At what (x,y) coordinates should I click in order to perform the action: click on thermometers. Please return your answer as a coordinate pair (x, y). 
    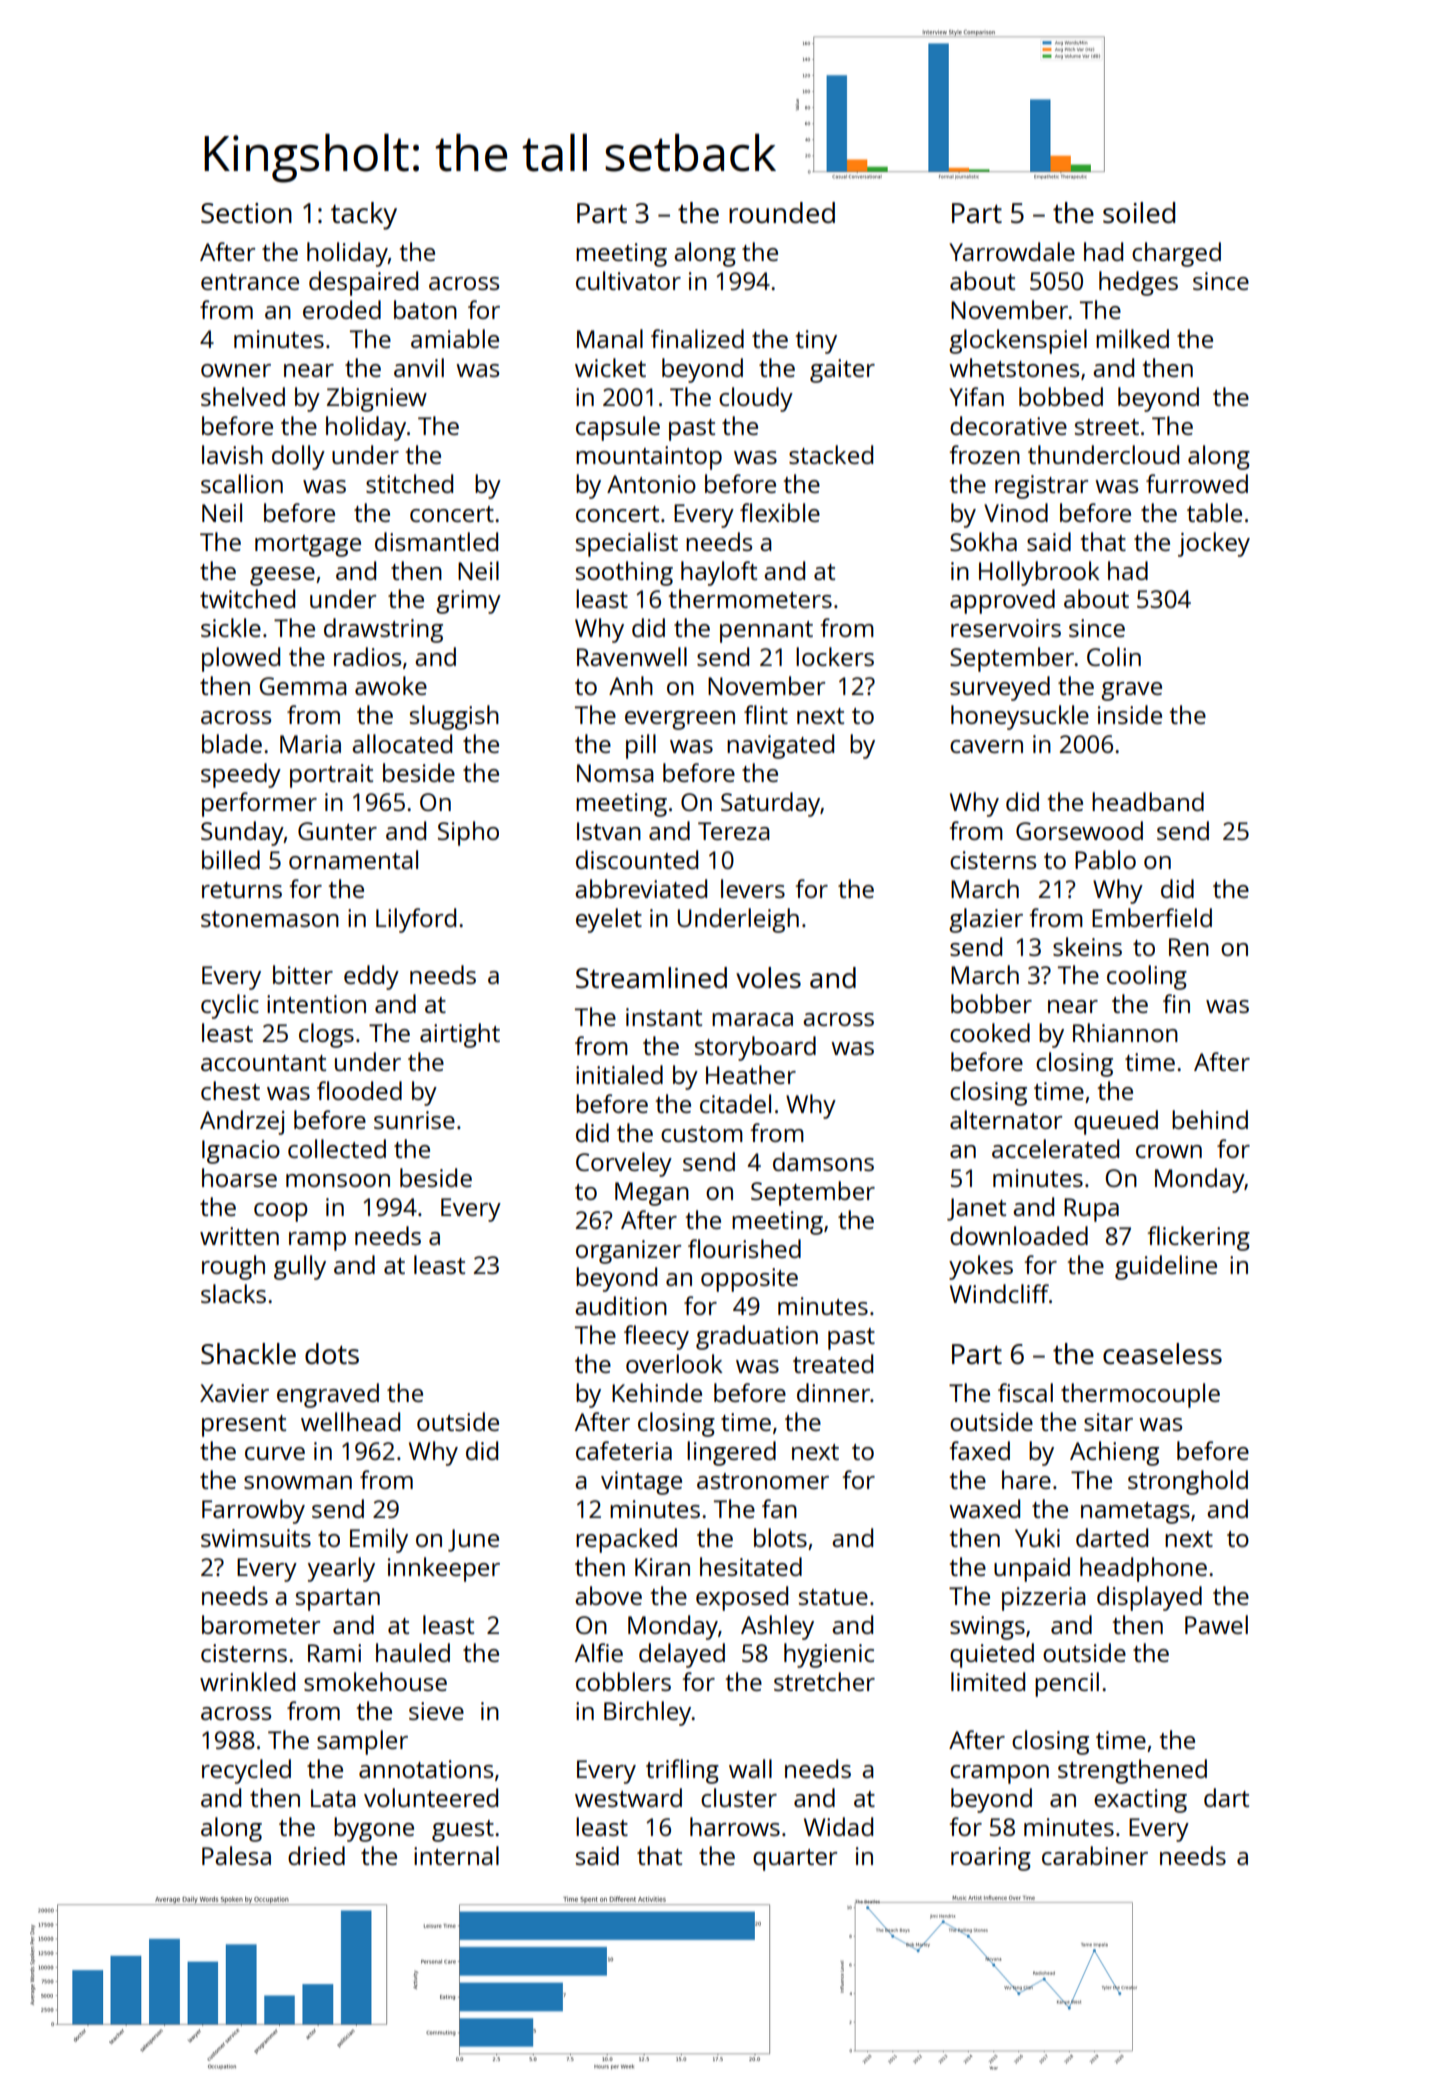
    Looking at the image, I should click on (750, 598).
